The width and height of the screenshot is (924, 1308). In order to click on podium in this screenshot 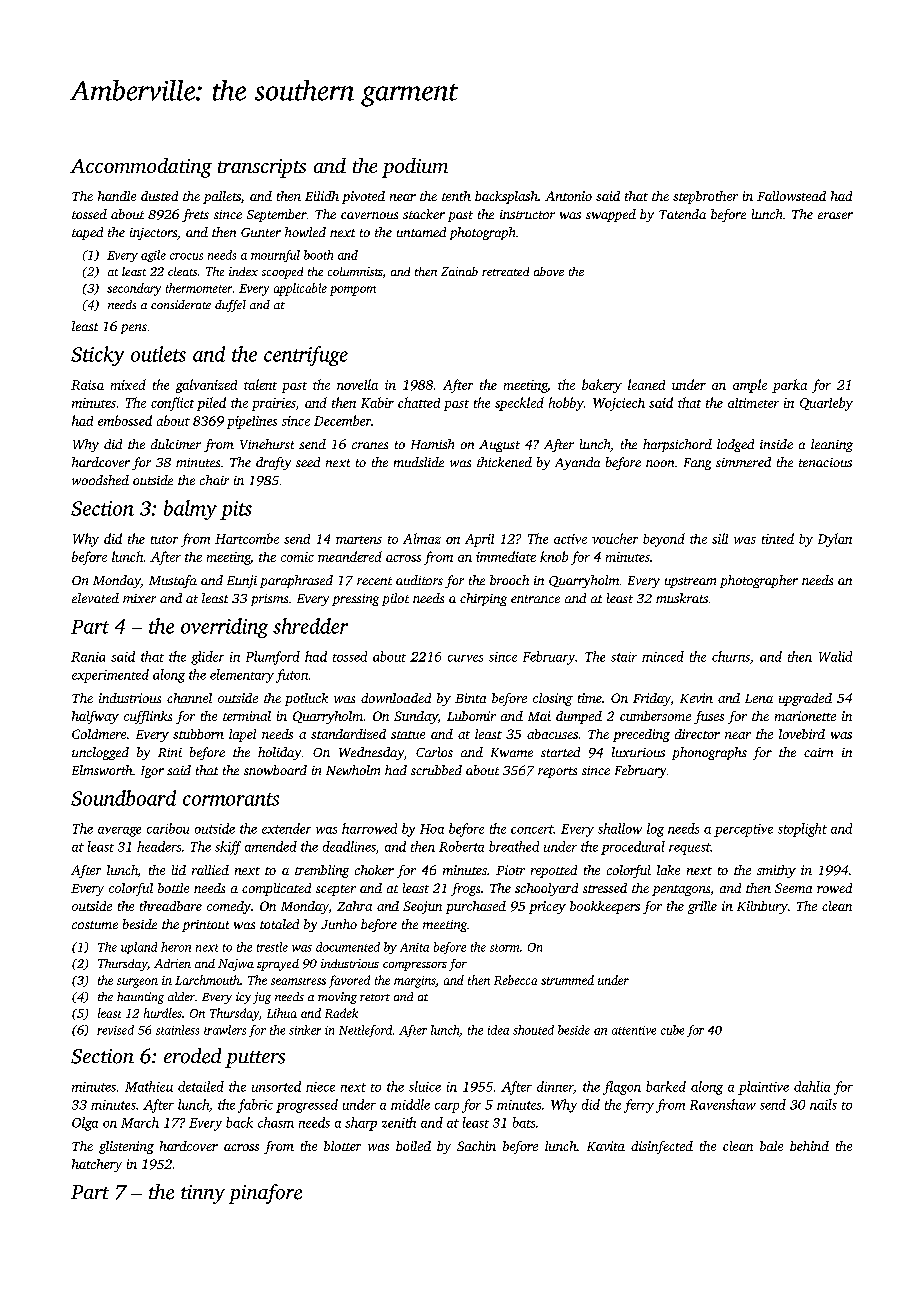, I will do `click(415, 168)`.
